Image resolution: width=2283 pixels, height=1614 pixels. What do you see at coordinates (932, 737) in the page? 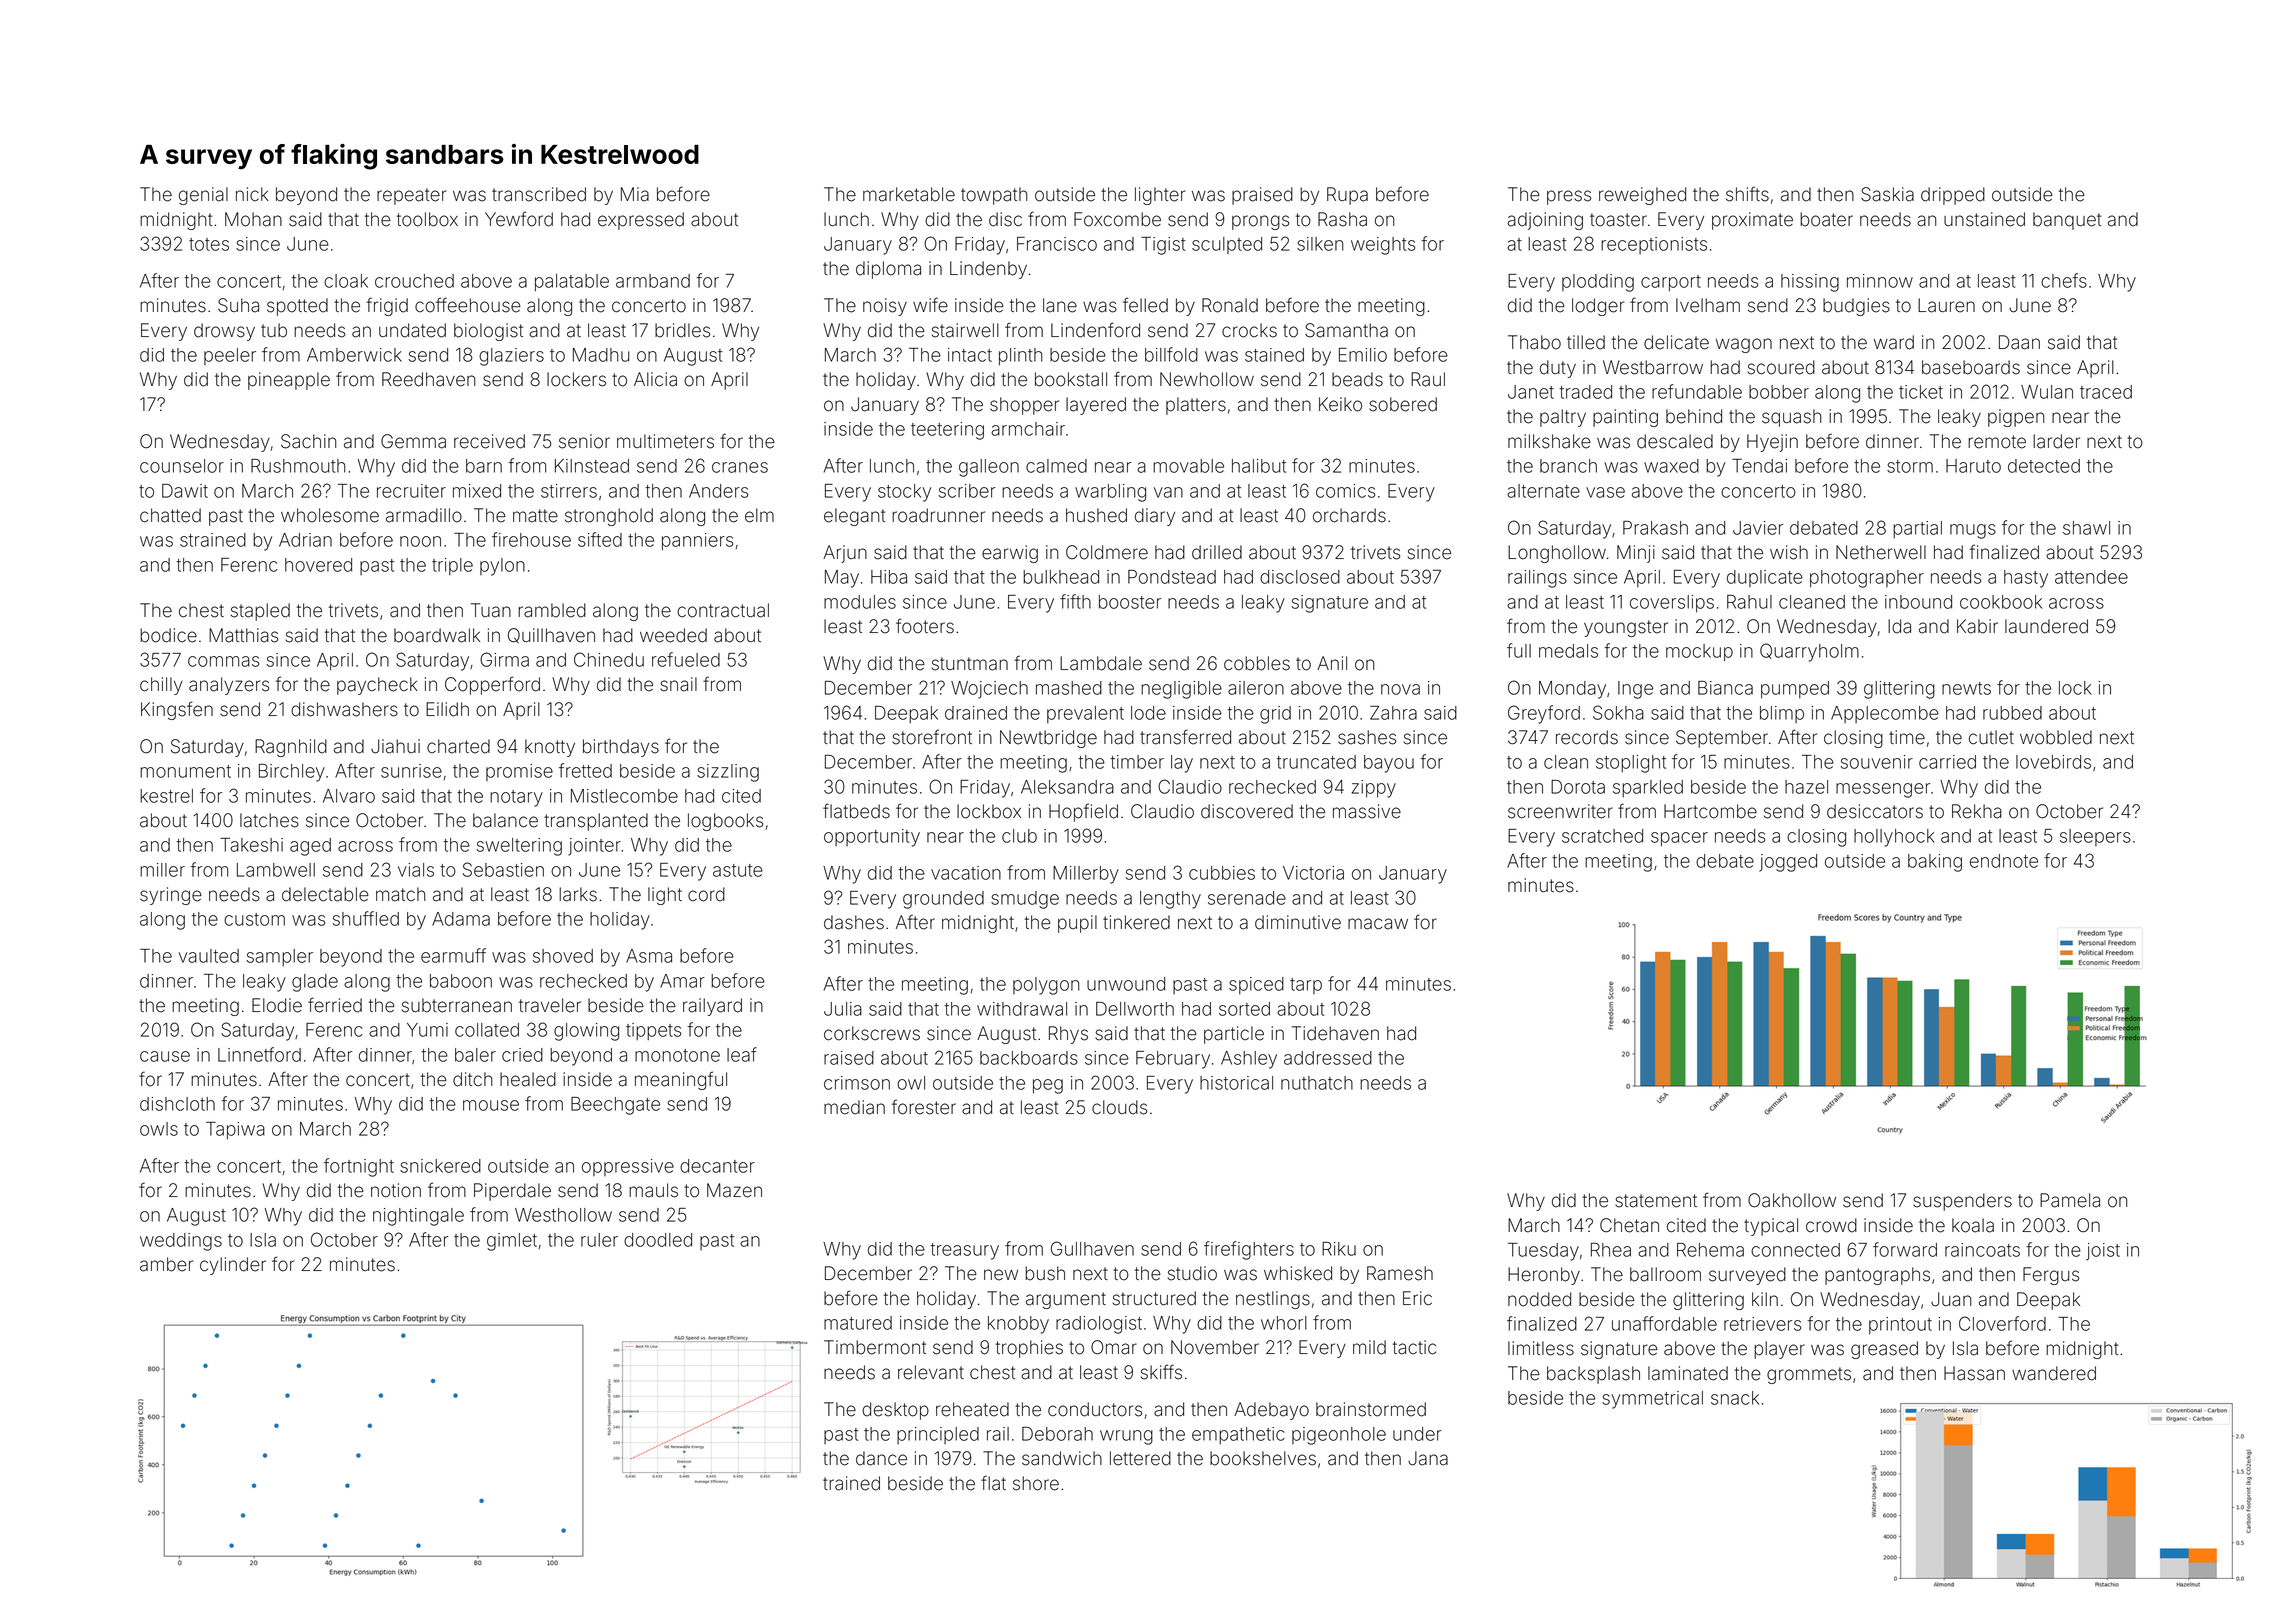
I see `storefront` at bounding box center [932, 737].
